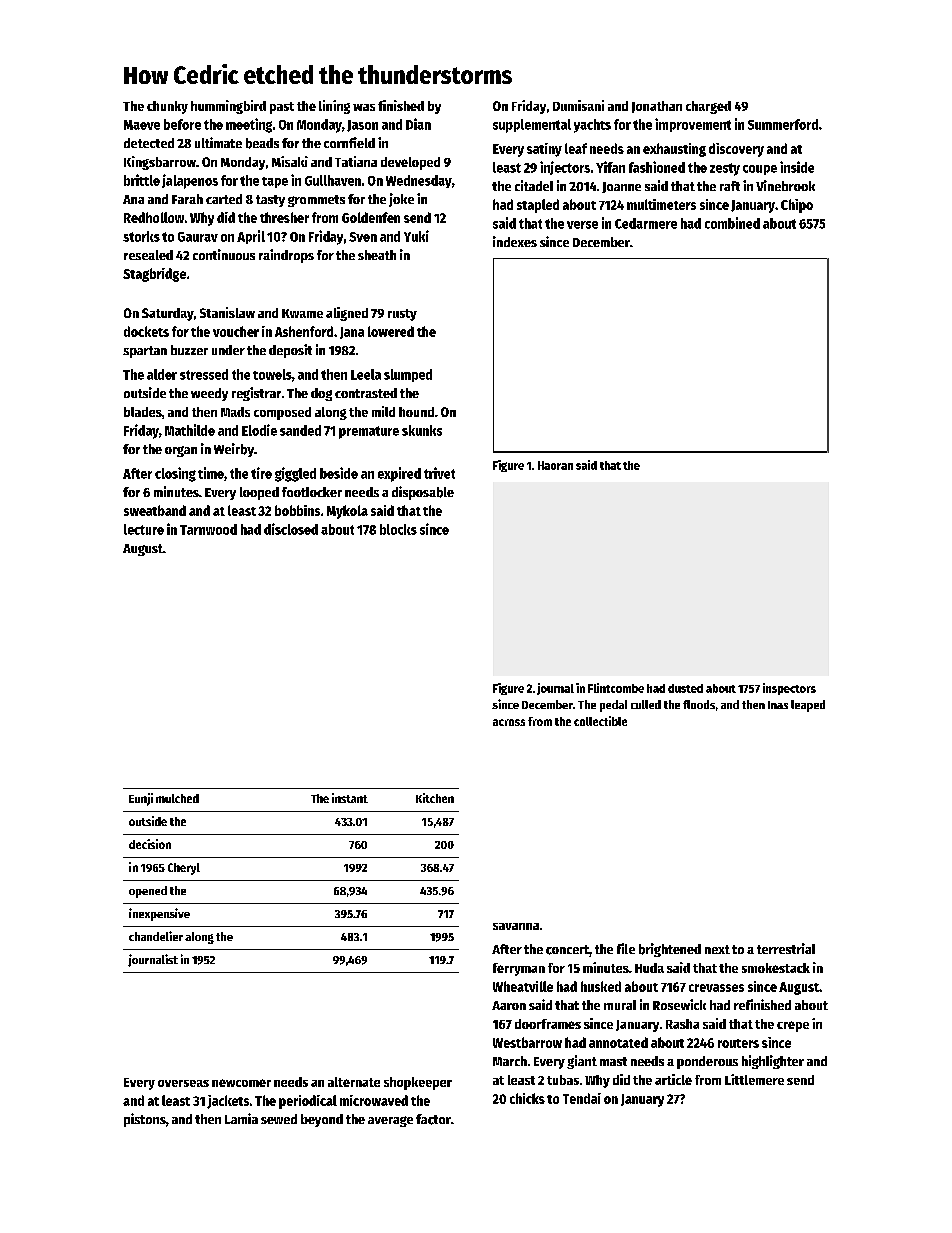  Describe the element at coordinates (333, 180) in the screenshot. I see `Gullhaven` at that location.
